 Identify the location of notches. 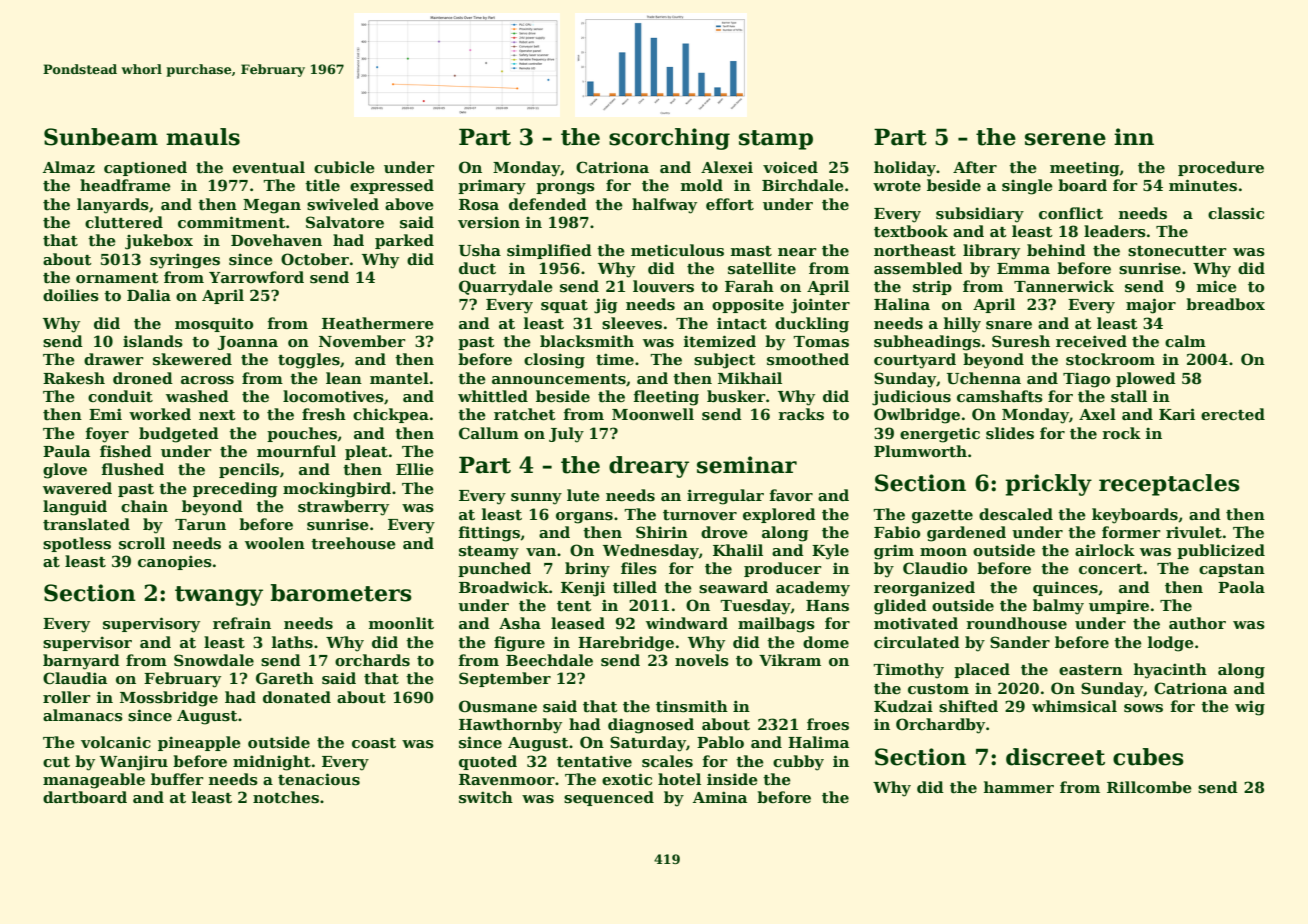
(286, 797).
